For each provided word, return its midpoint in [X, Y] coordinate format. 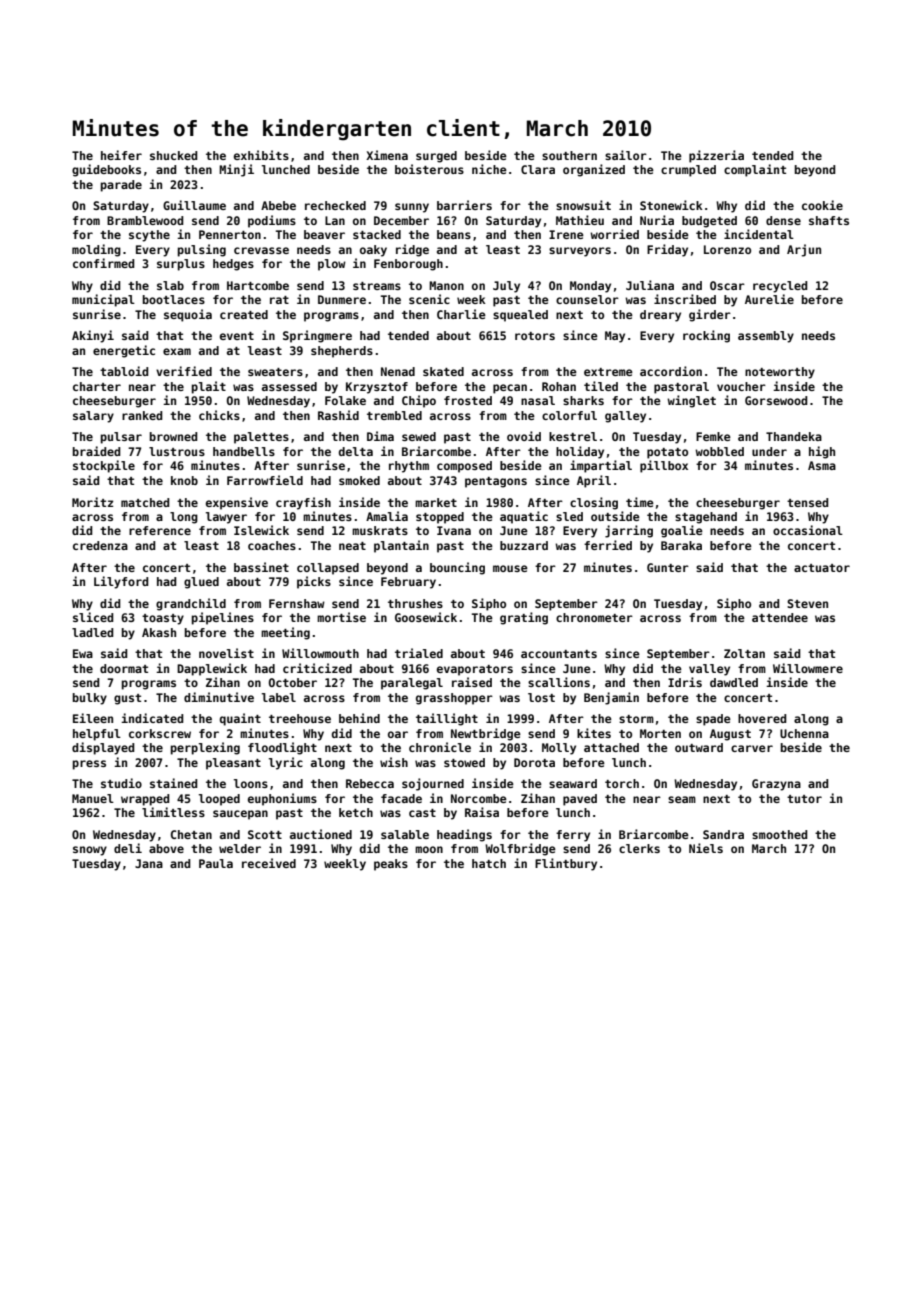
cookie [822, 205]
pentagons [496, 482]
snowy [90, 851]
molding [96, 250]
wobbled [719, 451]
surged [436, 157]
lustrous [177, 451]
